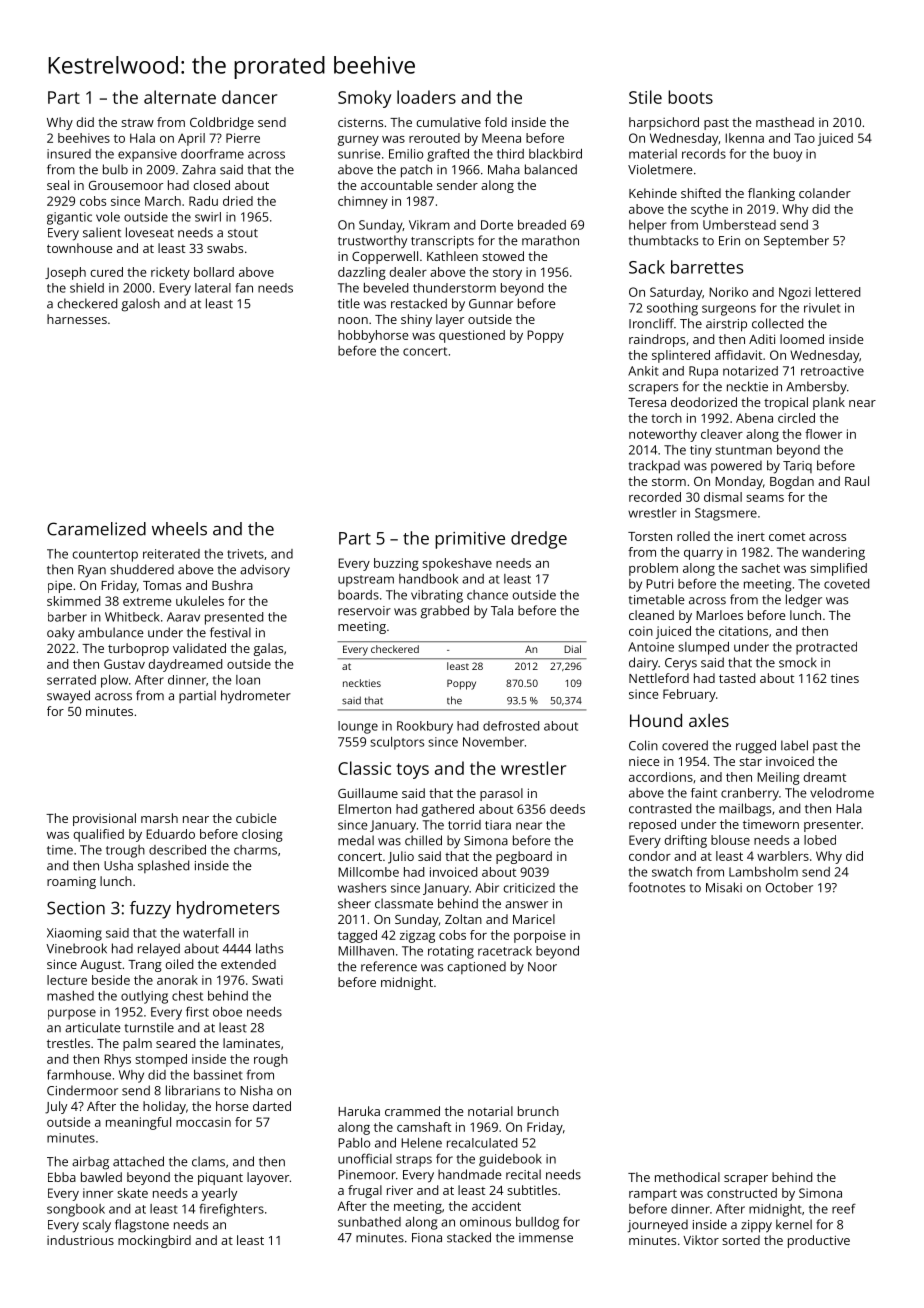 The width and height of the image is (924, 1308). What do you see at coordinates (783, 856) in the image?
I see `warblers` at bounding box center [783, 856].
